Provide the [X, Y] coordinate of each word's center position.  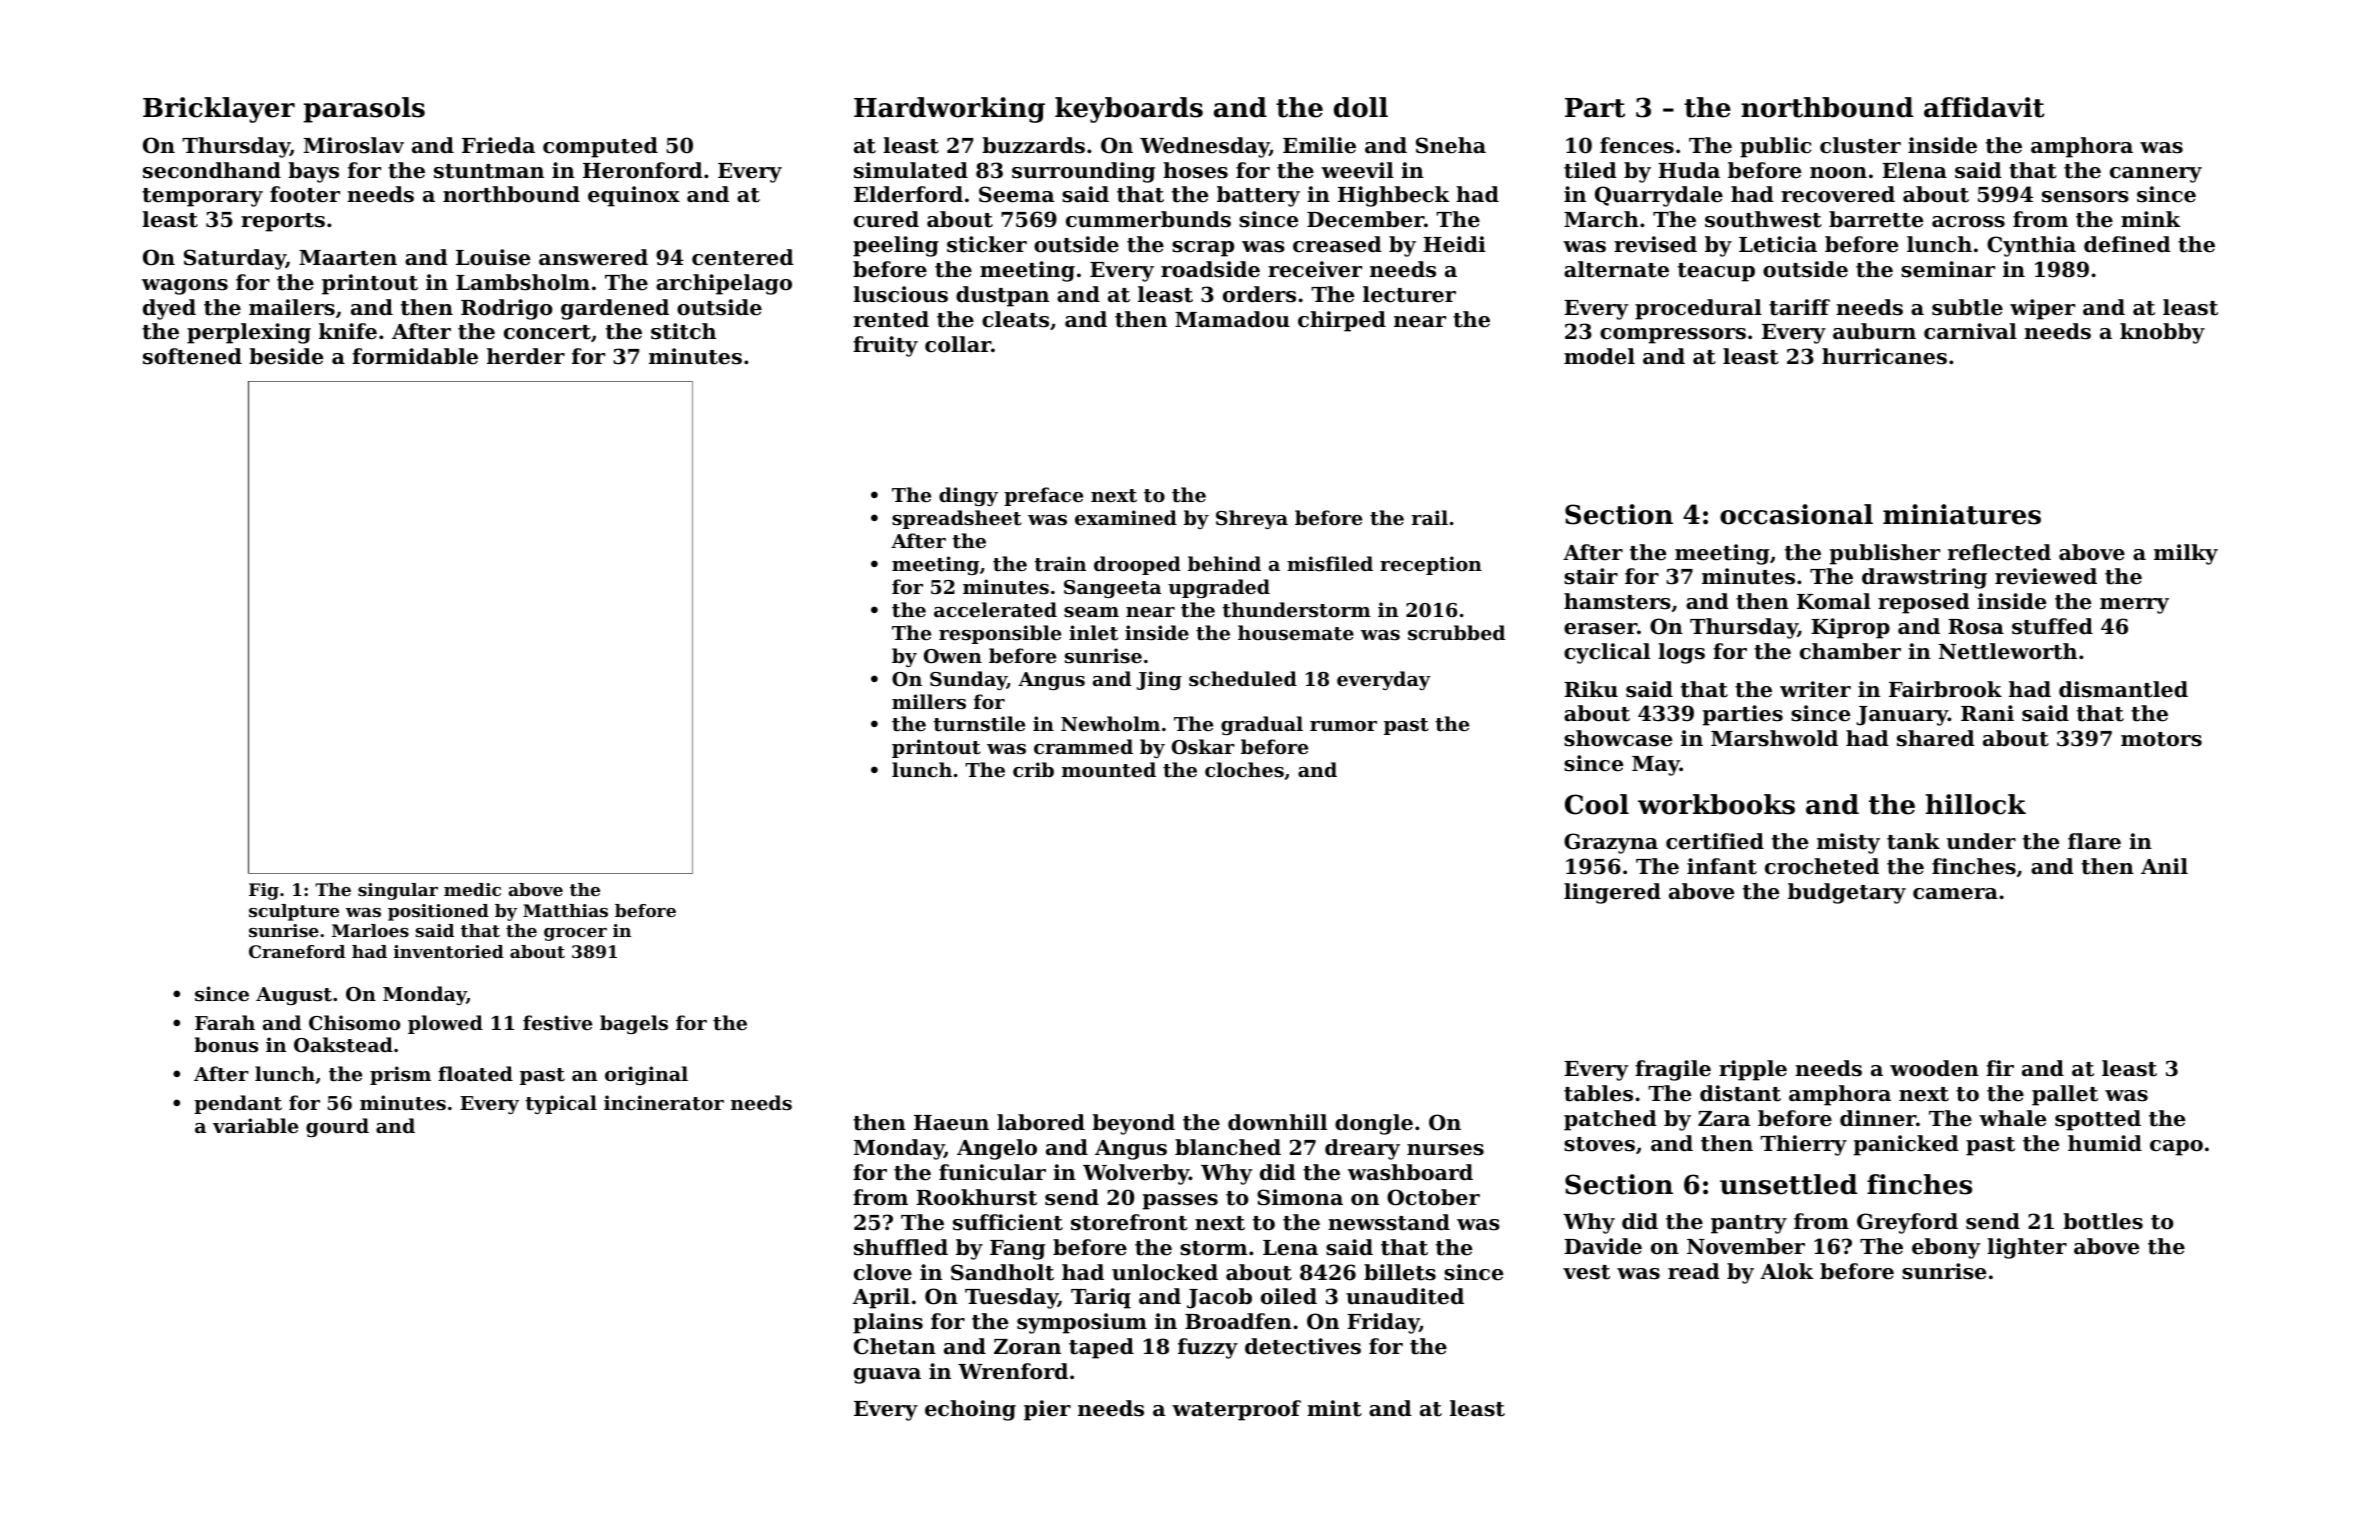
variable [255, 1125]
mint [1334, 1408]
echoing [970, 1410]
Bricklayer [219, 110]
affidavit [1984, 107]
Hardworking [949, 110]
